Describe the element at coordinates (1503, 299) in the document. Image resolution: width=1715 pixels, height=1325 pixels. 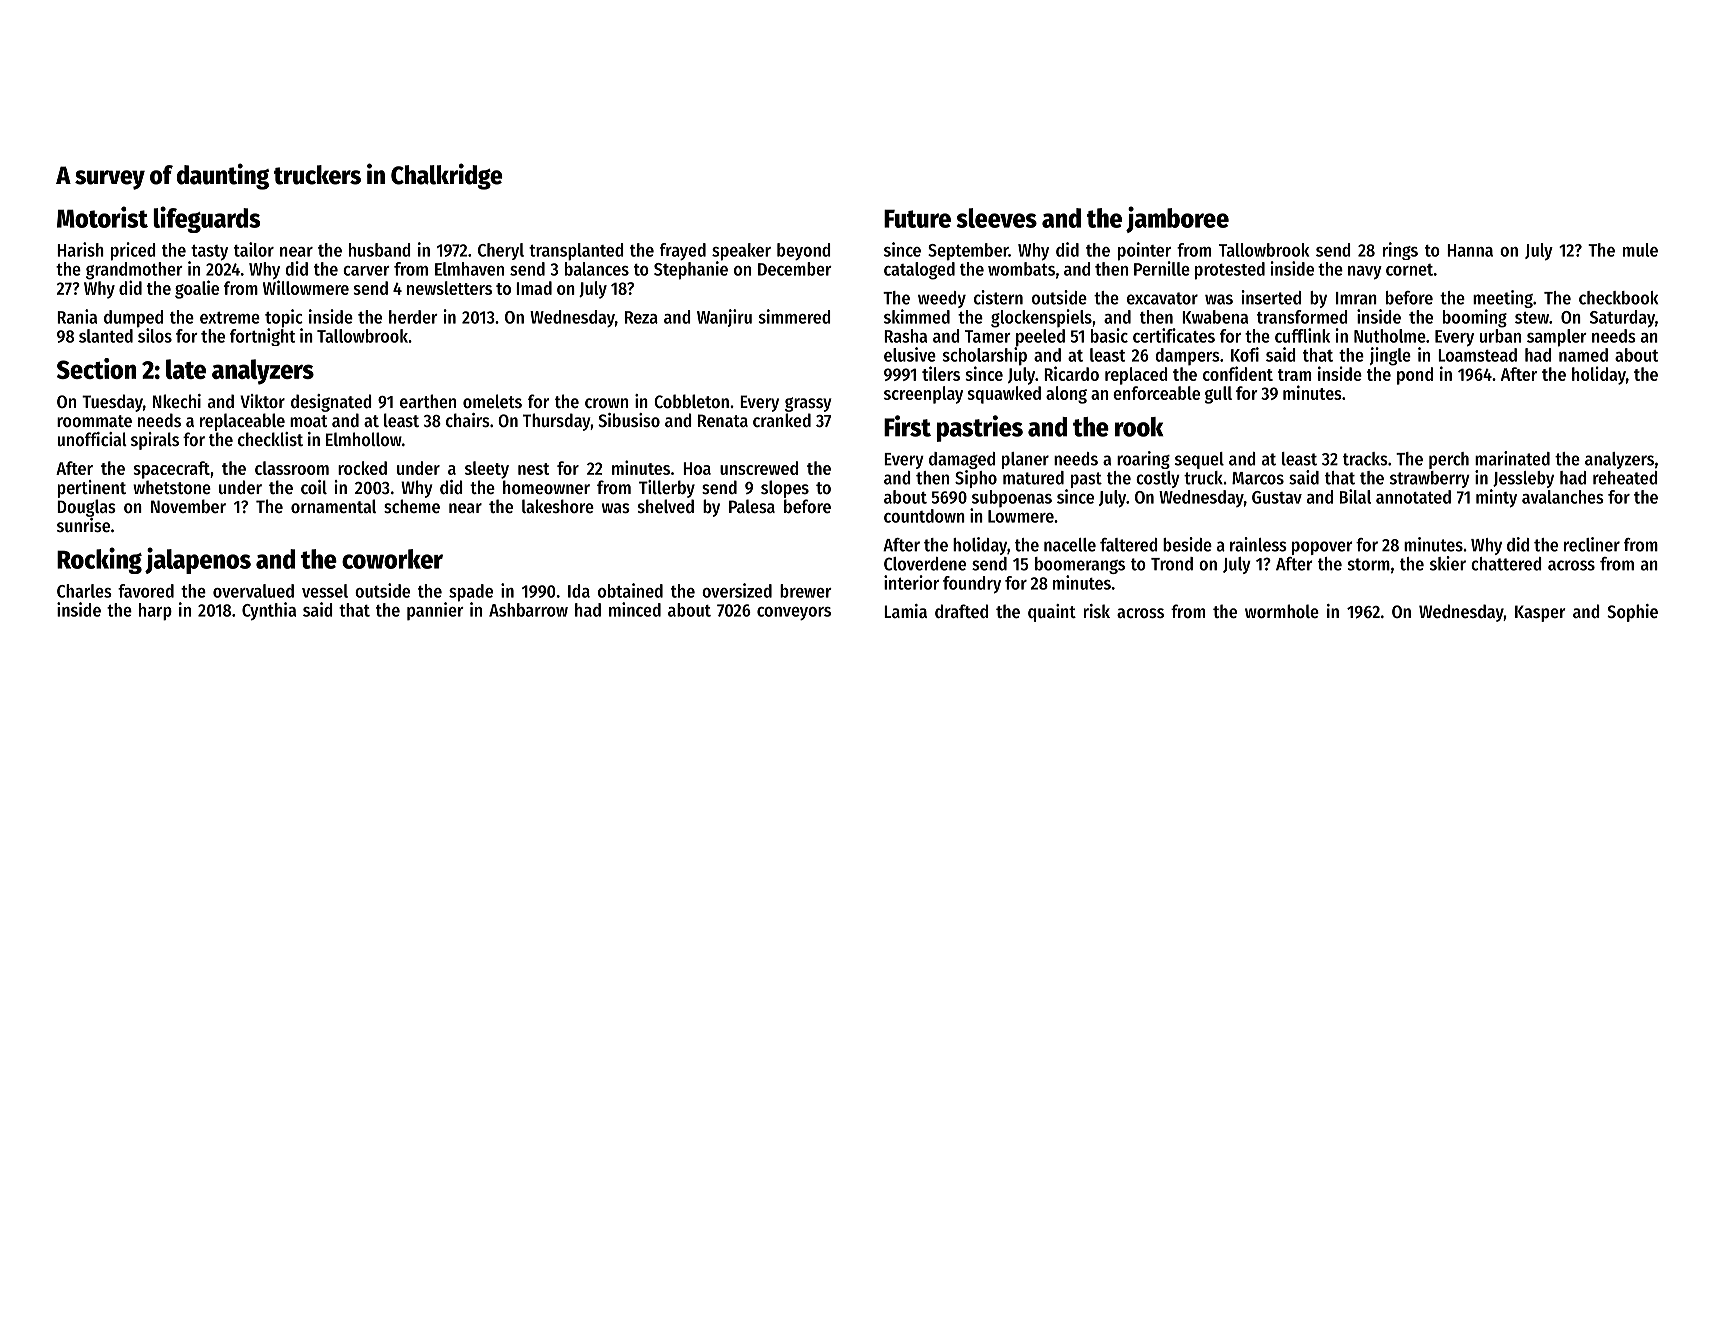
I see `meeting` at that location.
